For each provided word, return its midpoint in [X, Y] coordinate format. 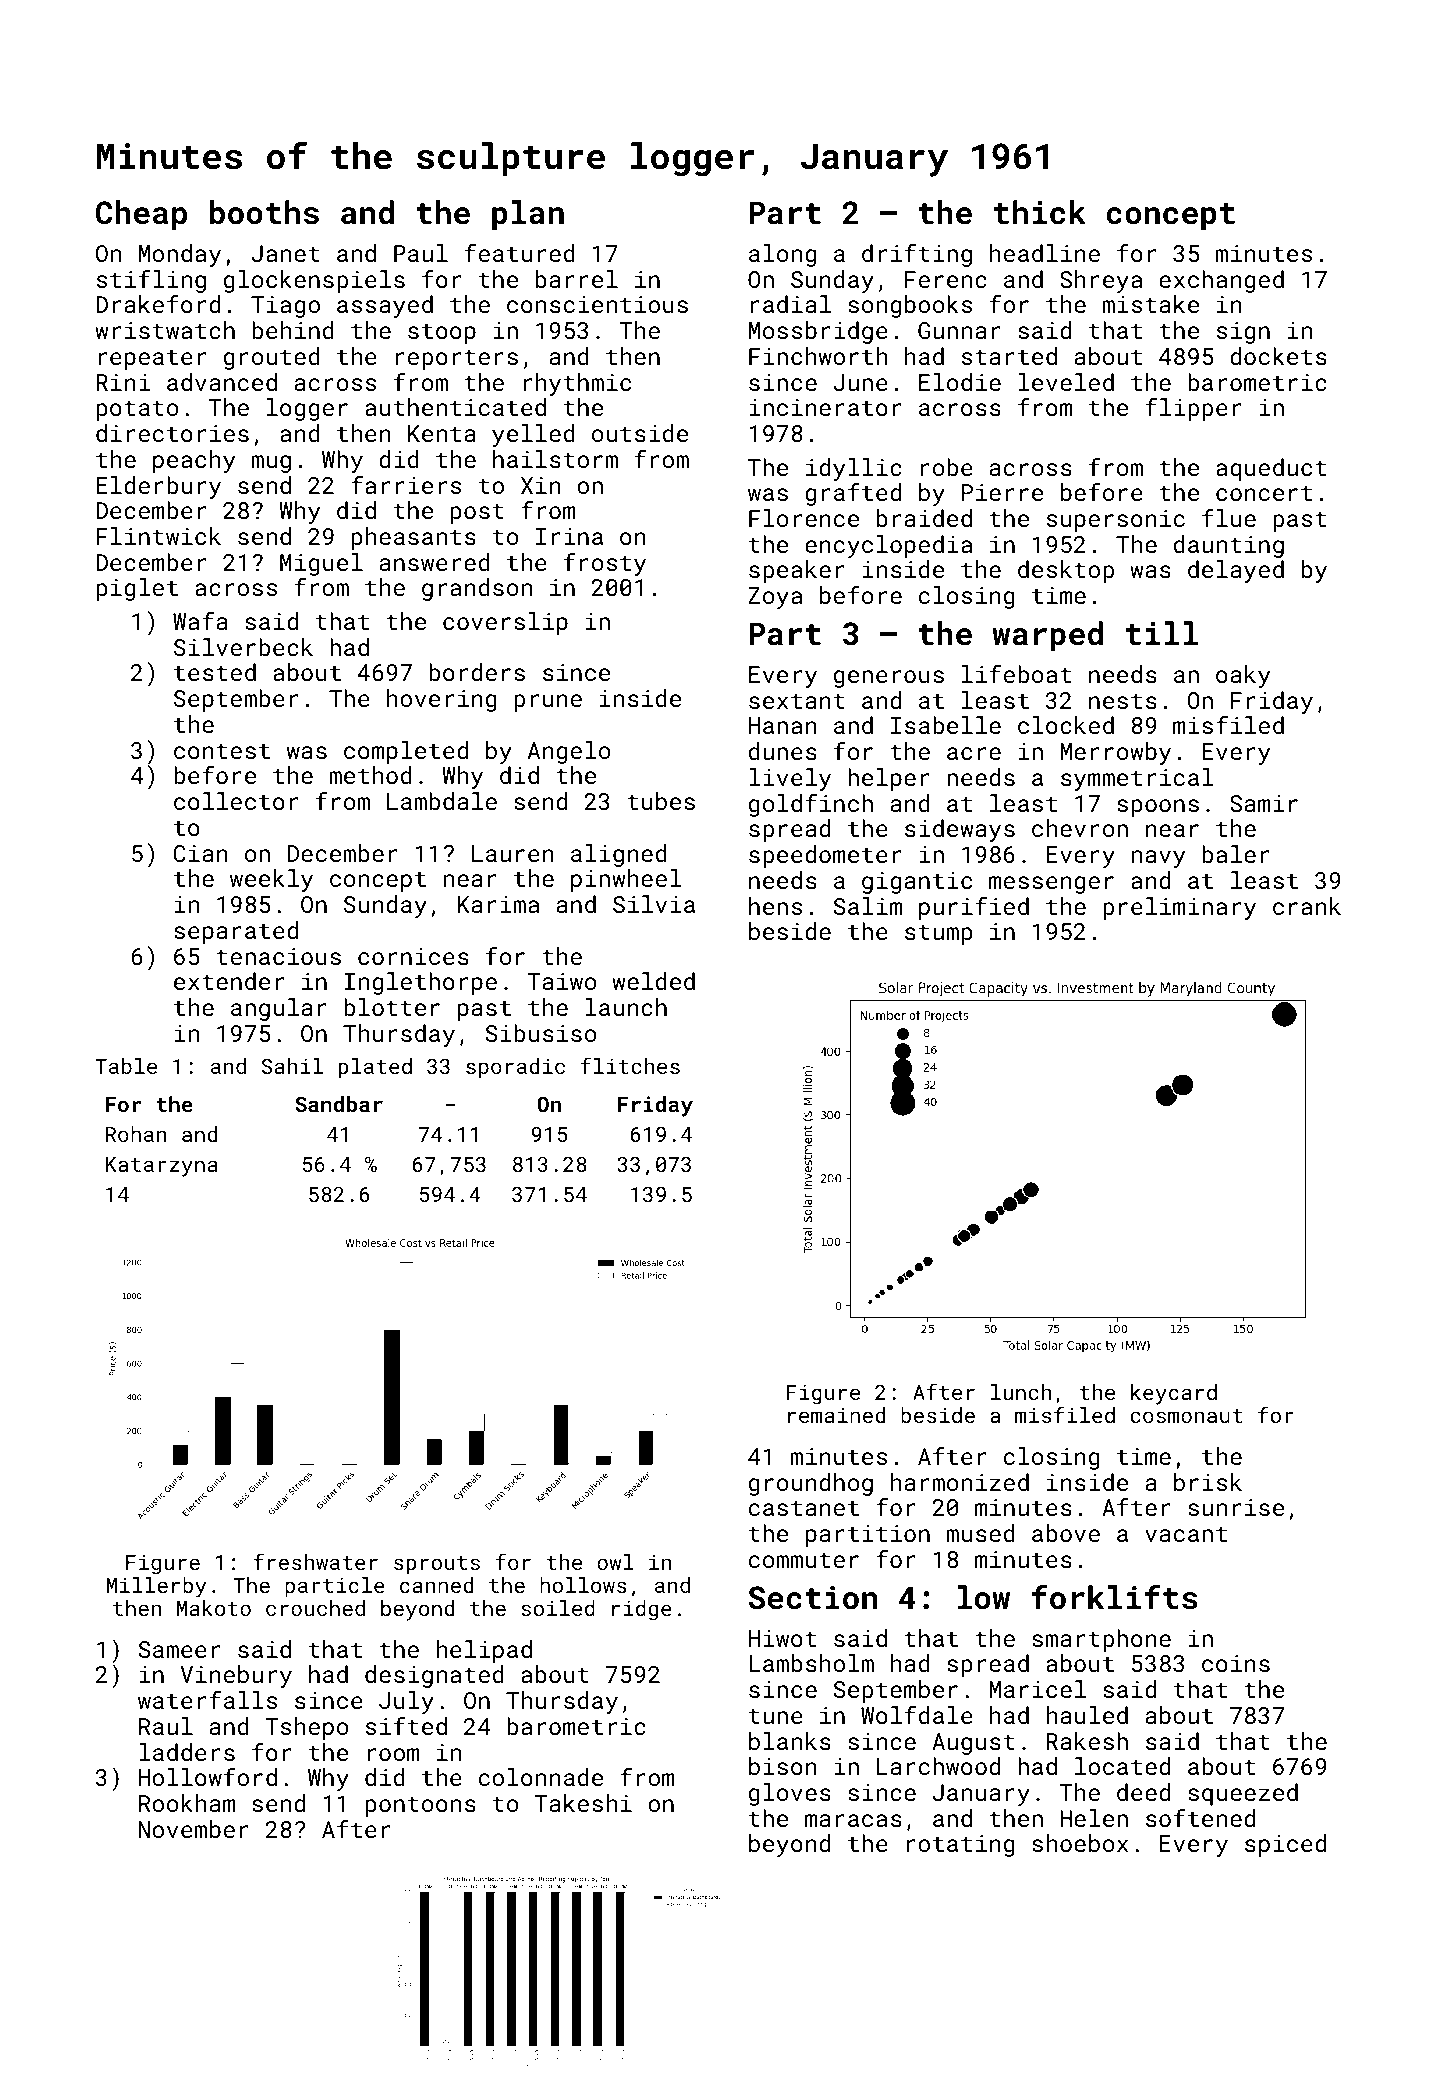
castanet [804, 1508]
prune [548, 703]
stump [939, 934]
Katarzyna [162, 1167]
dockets [1278, 356]
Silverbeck [243, 647]
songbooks [910, 306]
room [393, 1754]
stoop [442, 333]
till [1162, 633]
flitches [630, 1065]
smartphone [1101, 1640]
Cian [200, 853]
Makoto [214, 1608]
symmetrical [1137, 779]
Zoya [775, 598]
